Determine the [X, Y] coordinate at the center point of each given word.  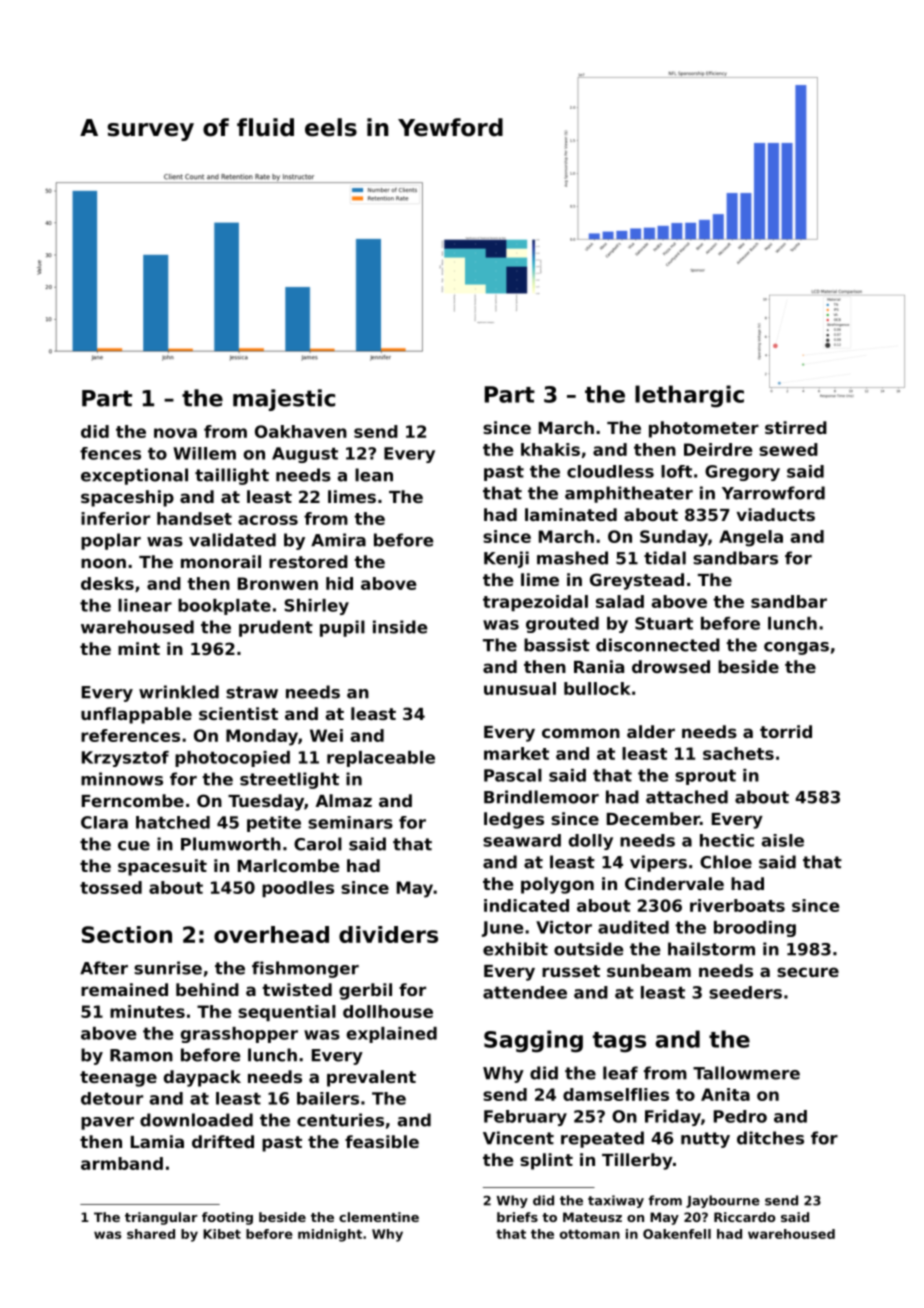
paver [107, 1123]
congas [796, 648]
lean [374, 475]
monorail [221, 561]
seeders [745, 992]
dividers [388, 934]
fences [110, 453]
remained [124, 989]
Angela [751, 538]
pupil [342, 628]
